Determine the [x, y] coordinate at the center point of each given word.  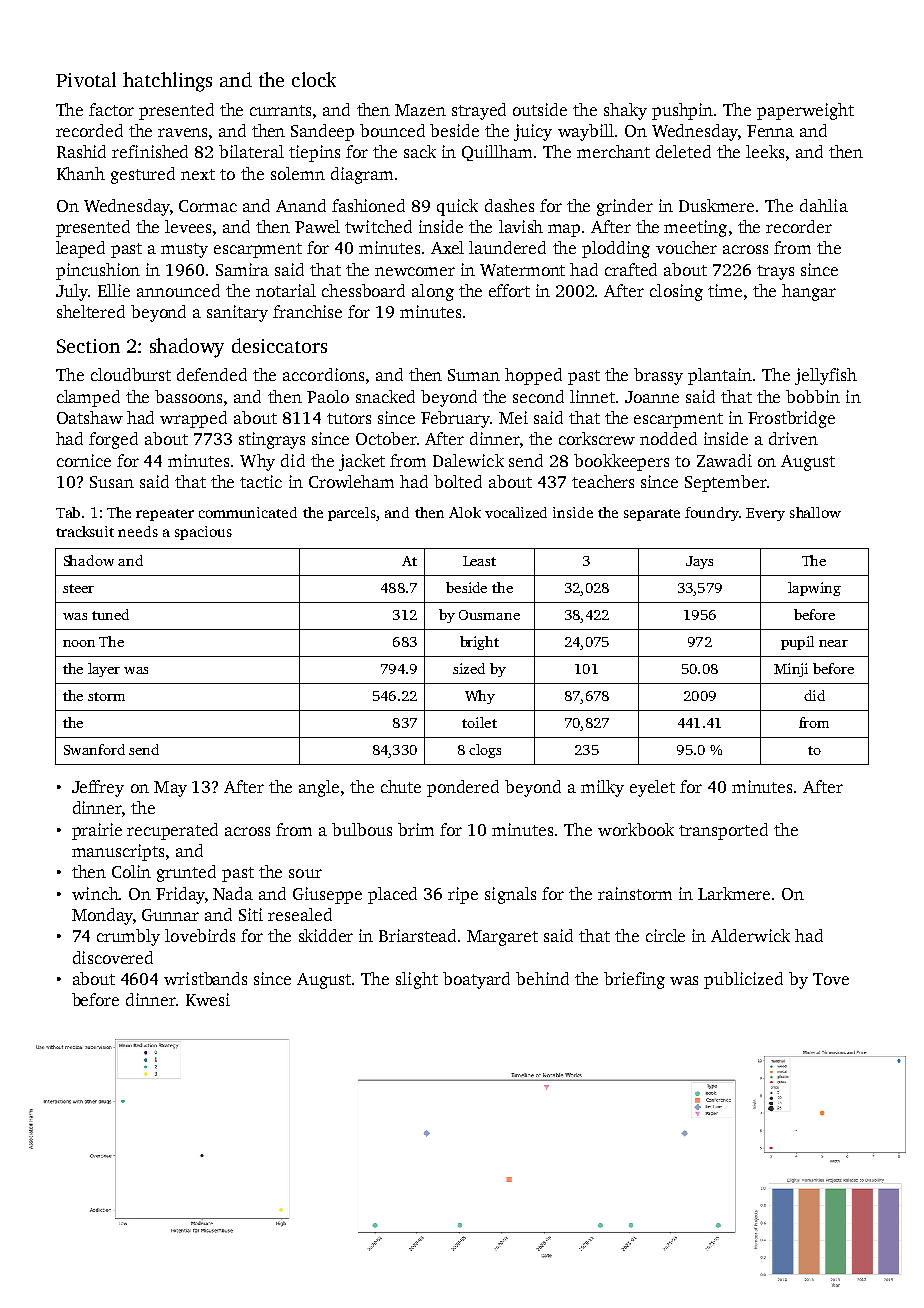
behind [542, 978]
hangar [809, 292]
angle [319, 788]
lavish [521, 226]
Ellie [114, 290]
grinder [625, 207]
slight [417, 980]
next [198, 174]
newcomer [415, 271]
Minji [791, 670]
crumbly [128, 937]
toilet [479, 722]
